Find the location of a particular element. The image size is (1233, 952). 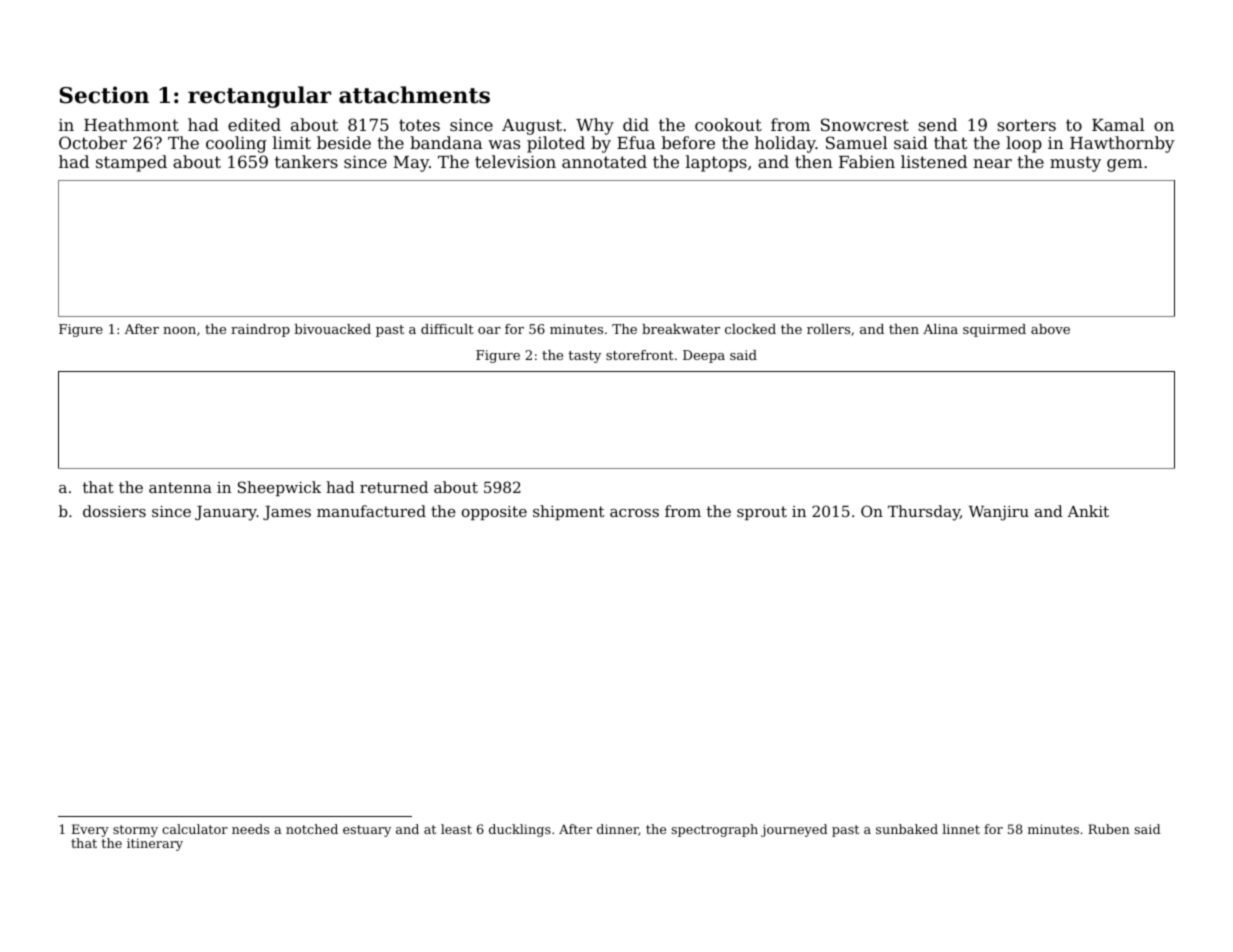

dinner is located at coordinates (618, 830).
